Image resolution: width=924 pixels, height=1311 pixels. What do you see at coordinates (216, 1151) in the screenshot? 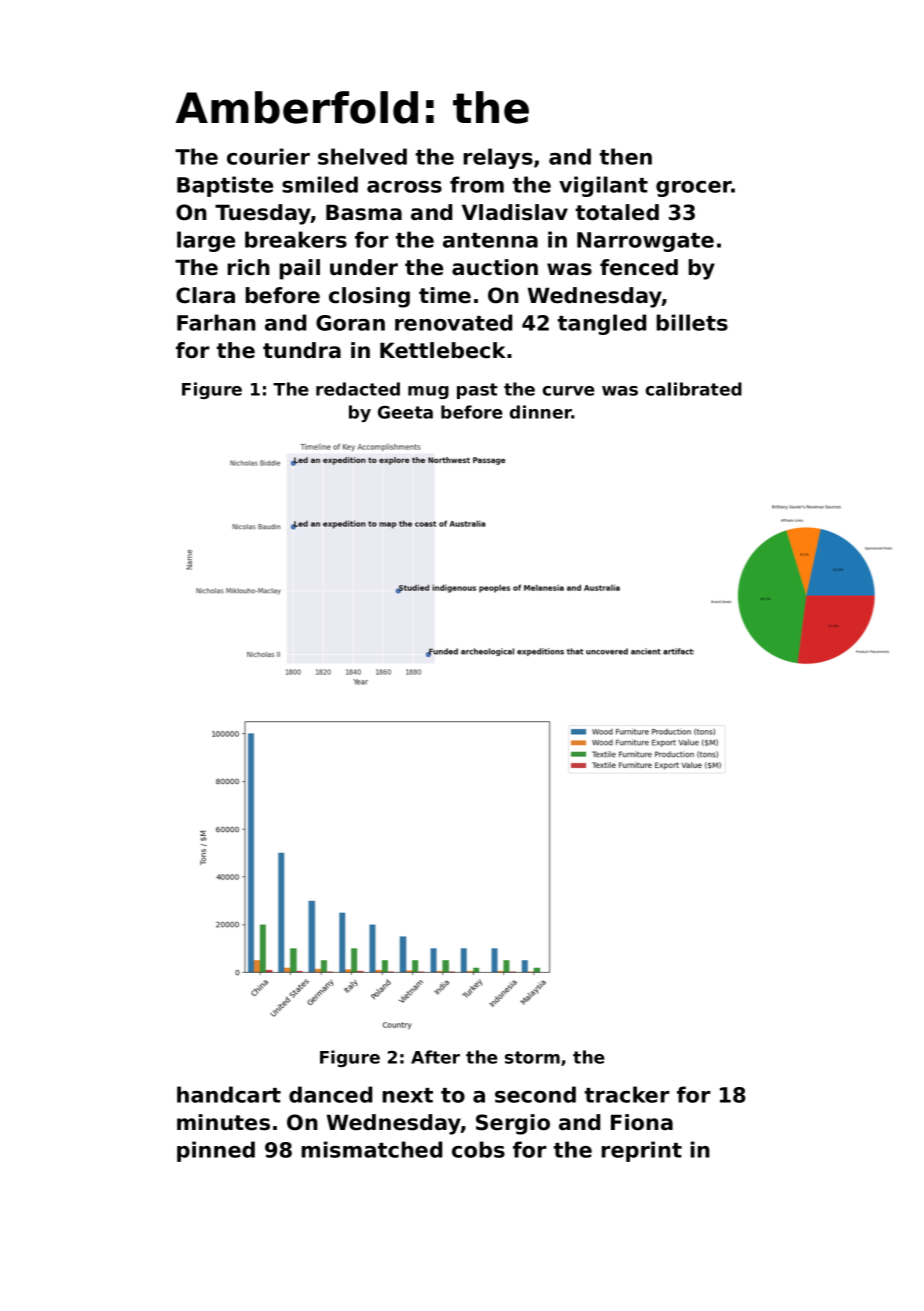
I see `pinned` at bounding box center [216, 1151].
